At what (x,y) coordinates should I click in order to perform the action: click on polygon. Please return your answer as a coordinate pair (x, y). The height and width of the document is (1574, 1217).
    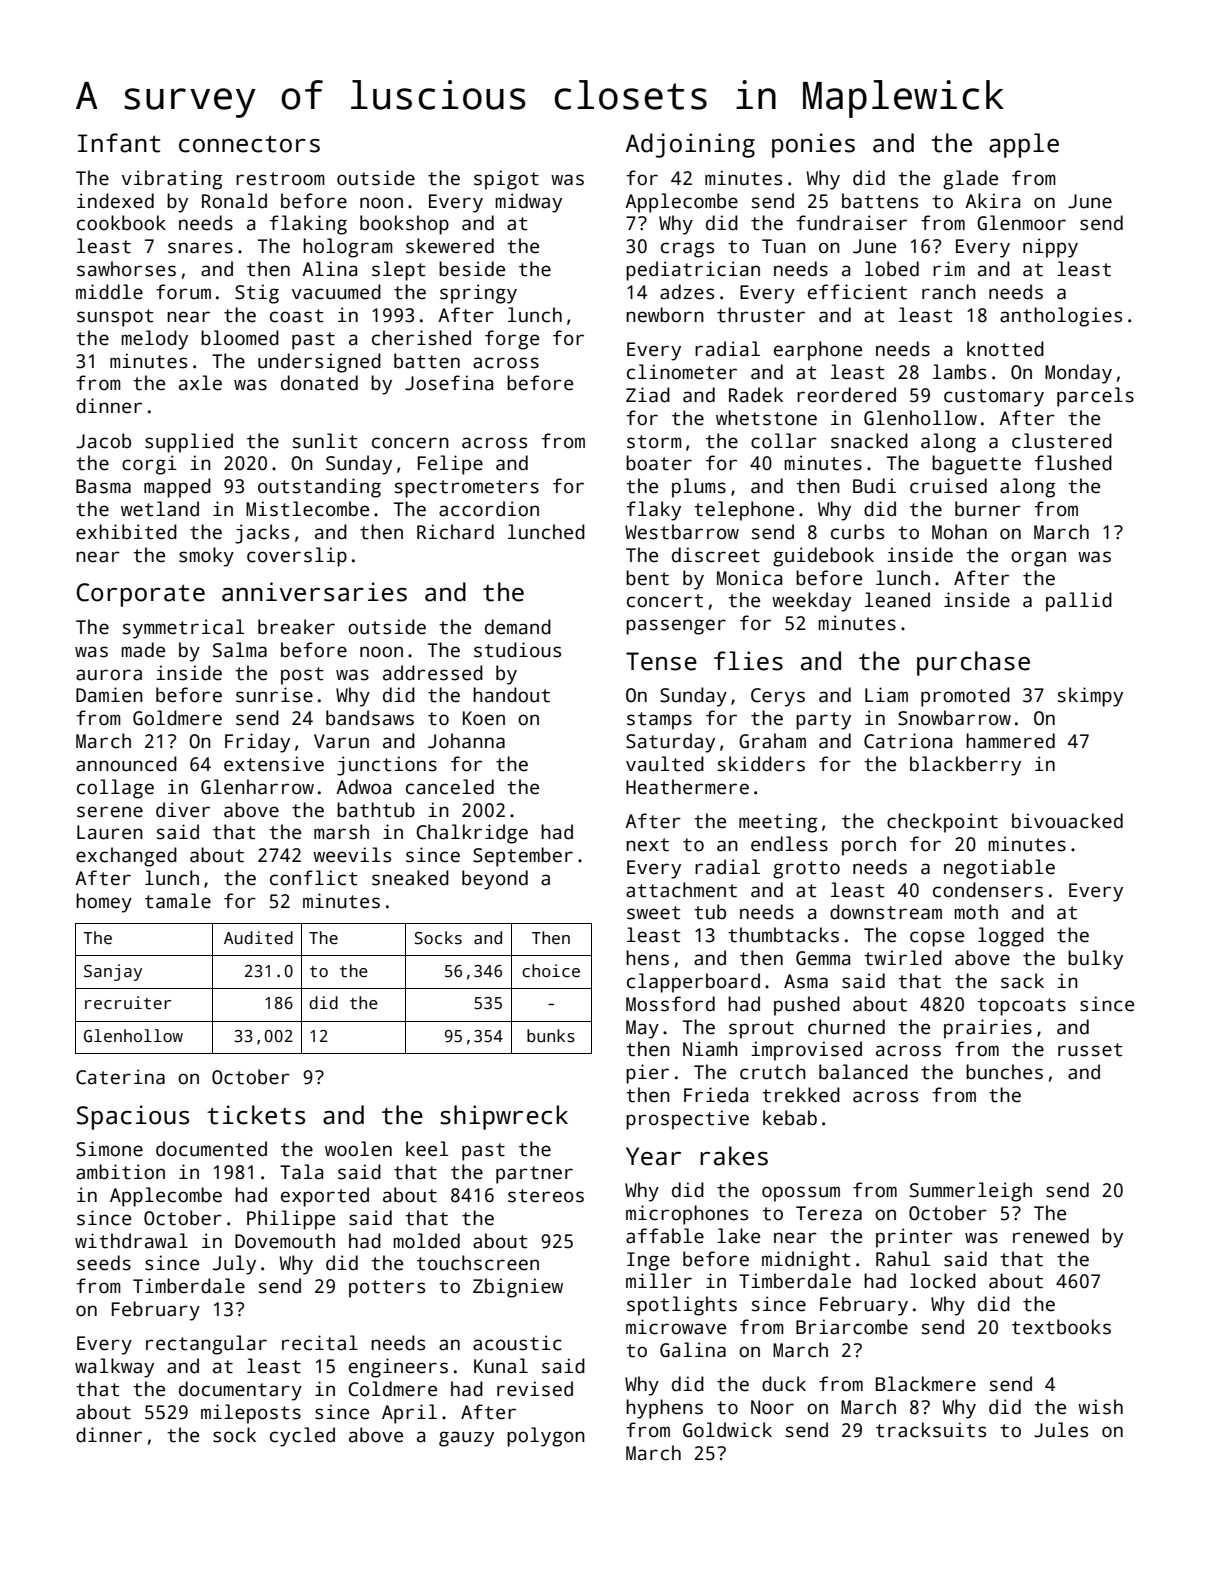
    Looking at the image, I should click on (546, 1437).
